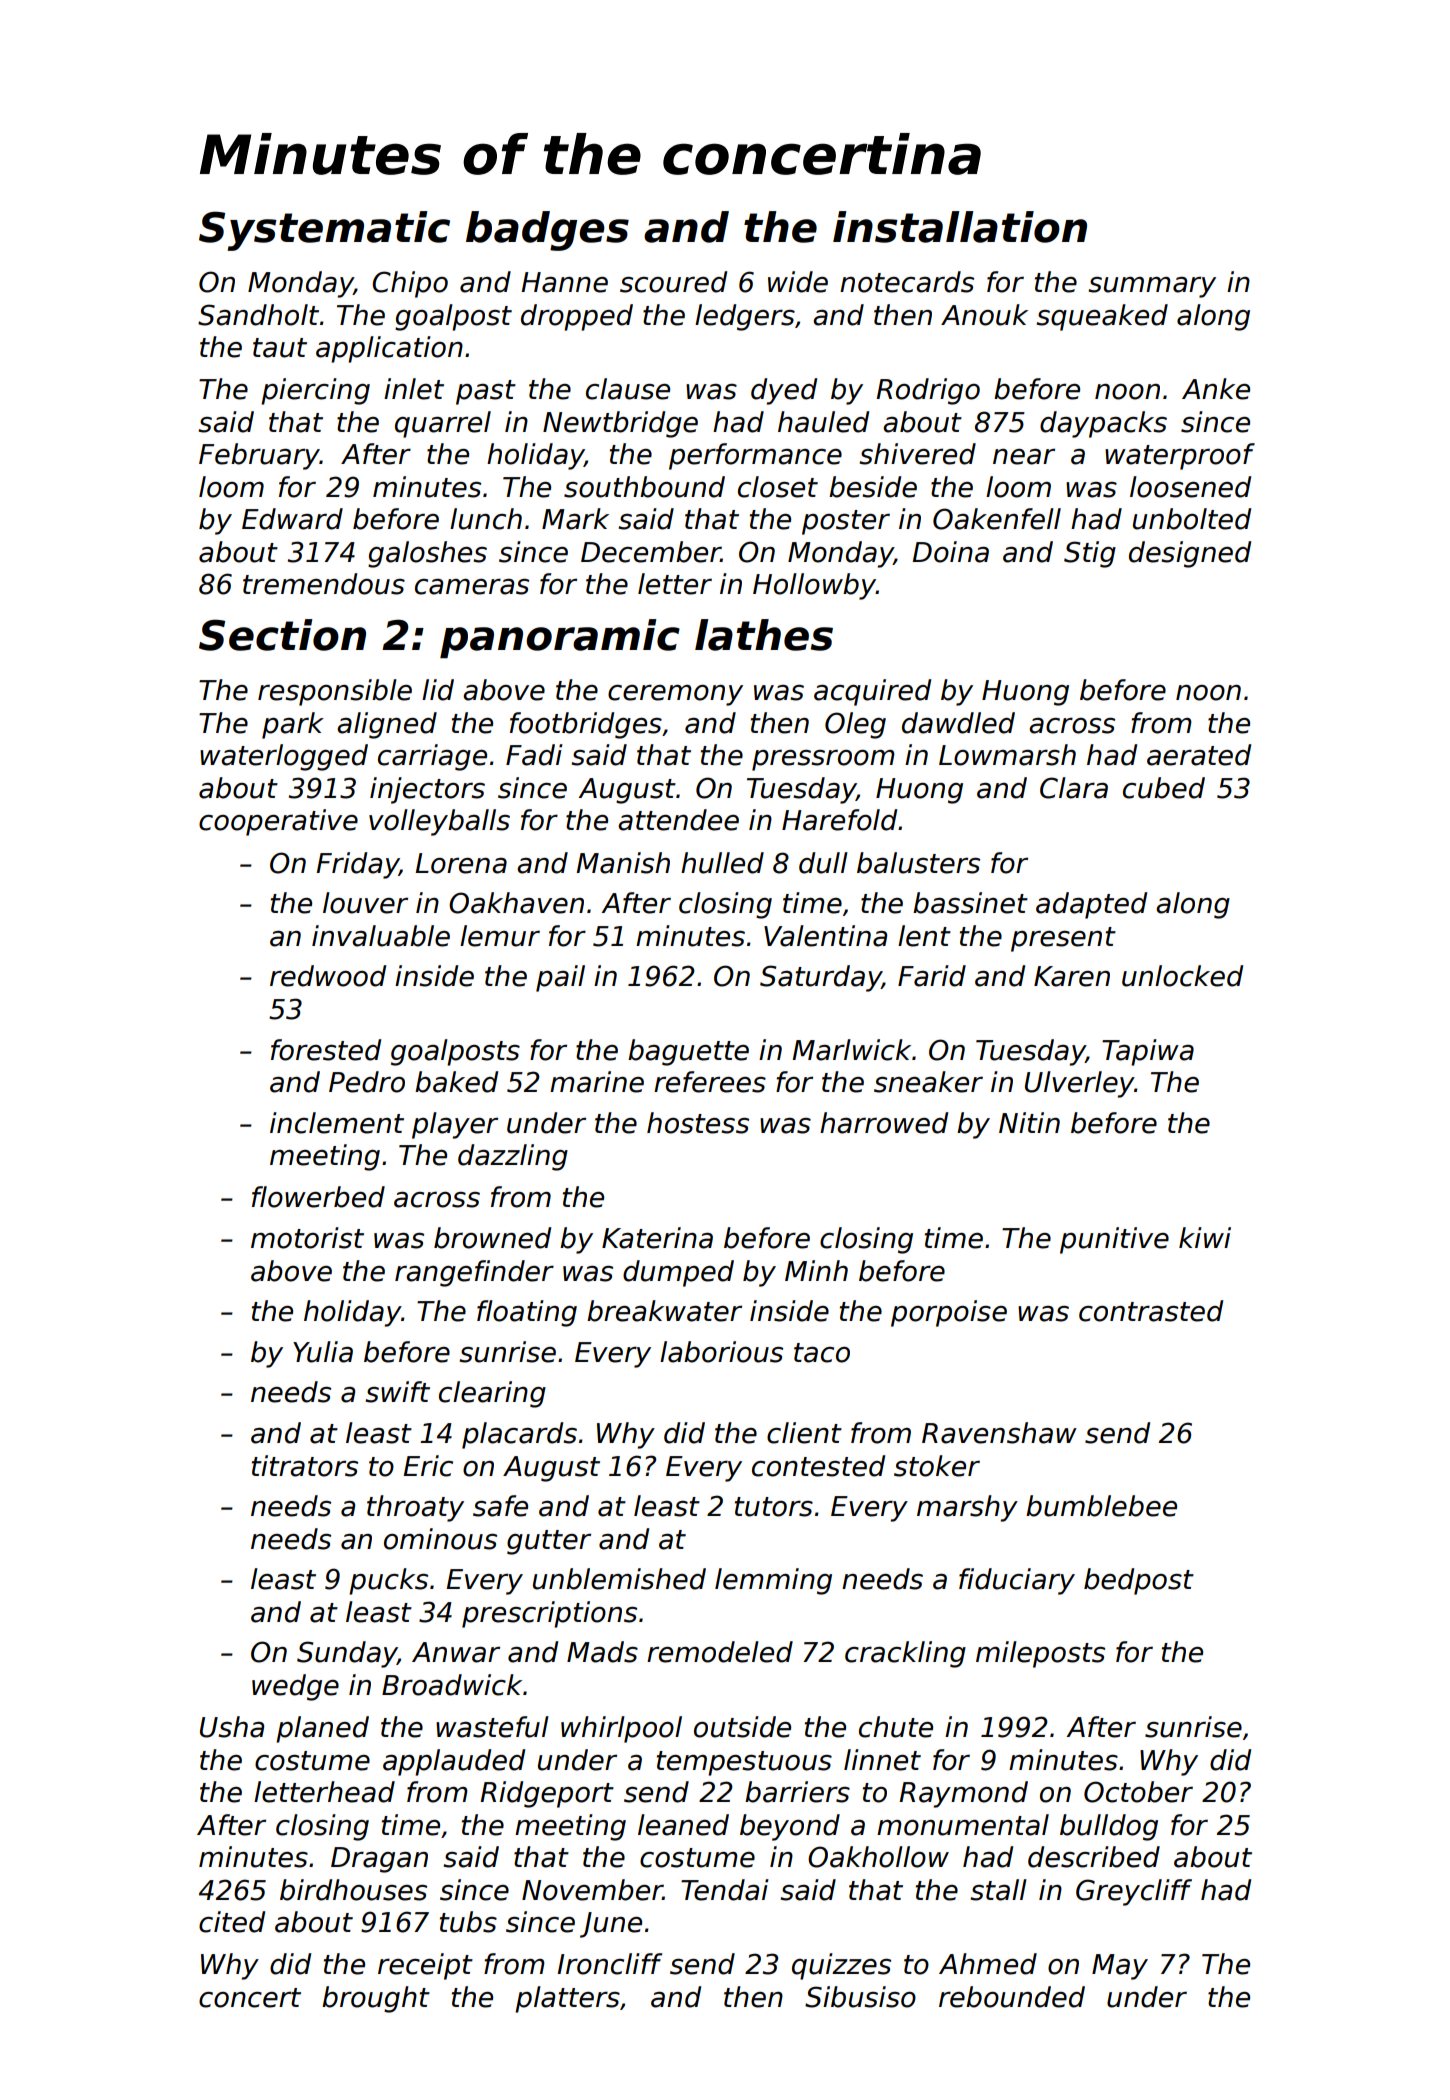  I want to click on marine, so click(597, 1082).
